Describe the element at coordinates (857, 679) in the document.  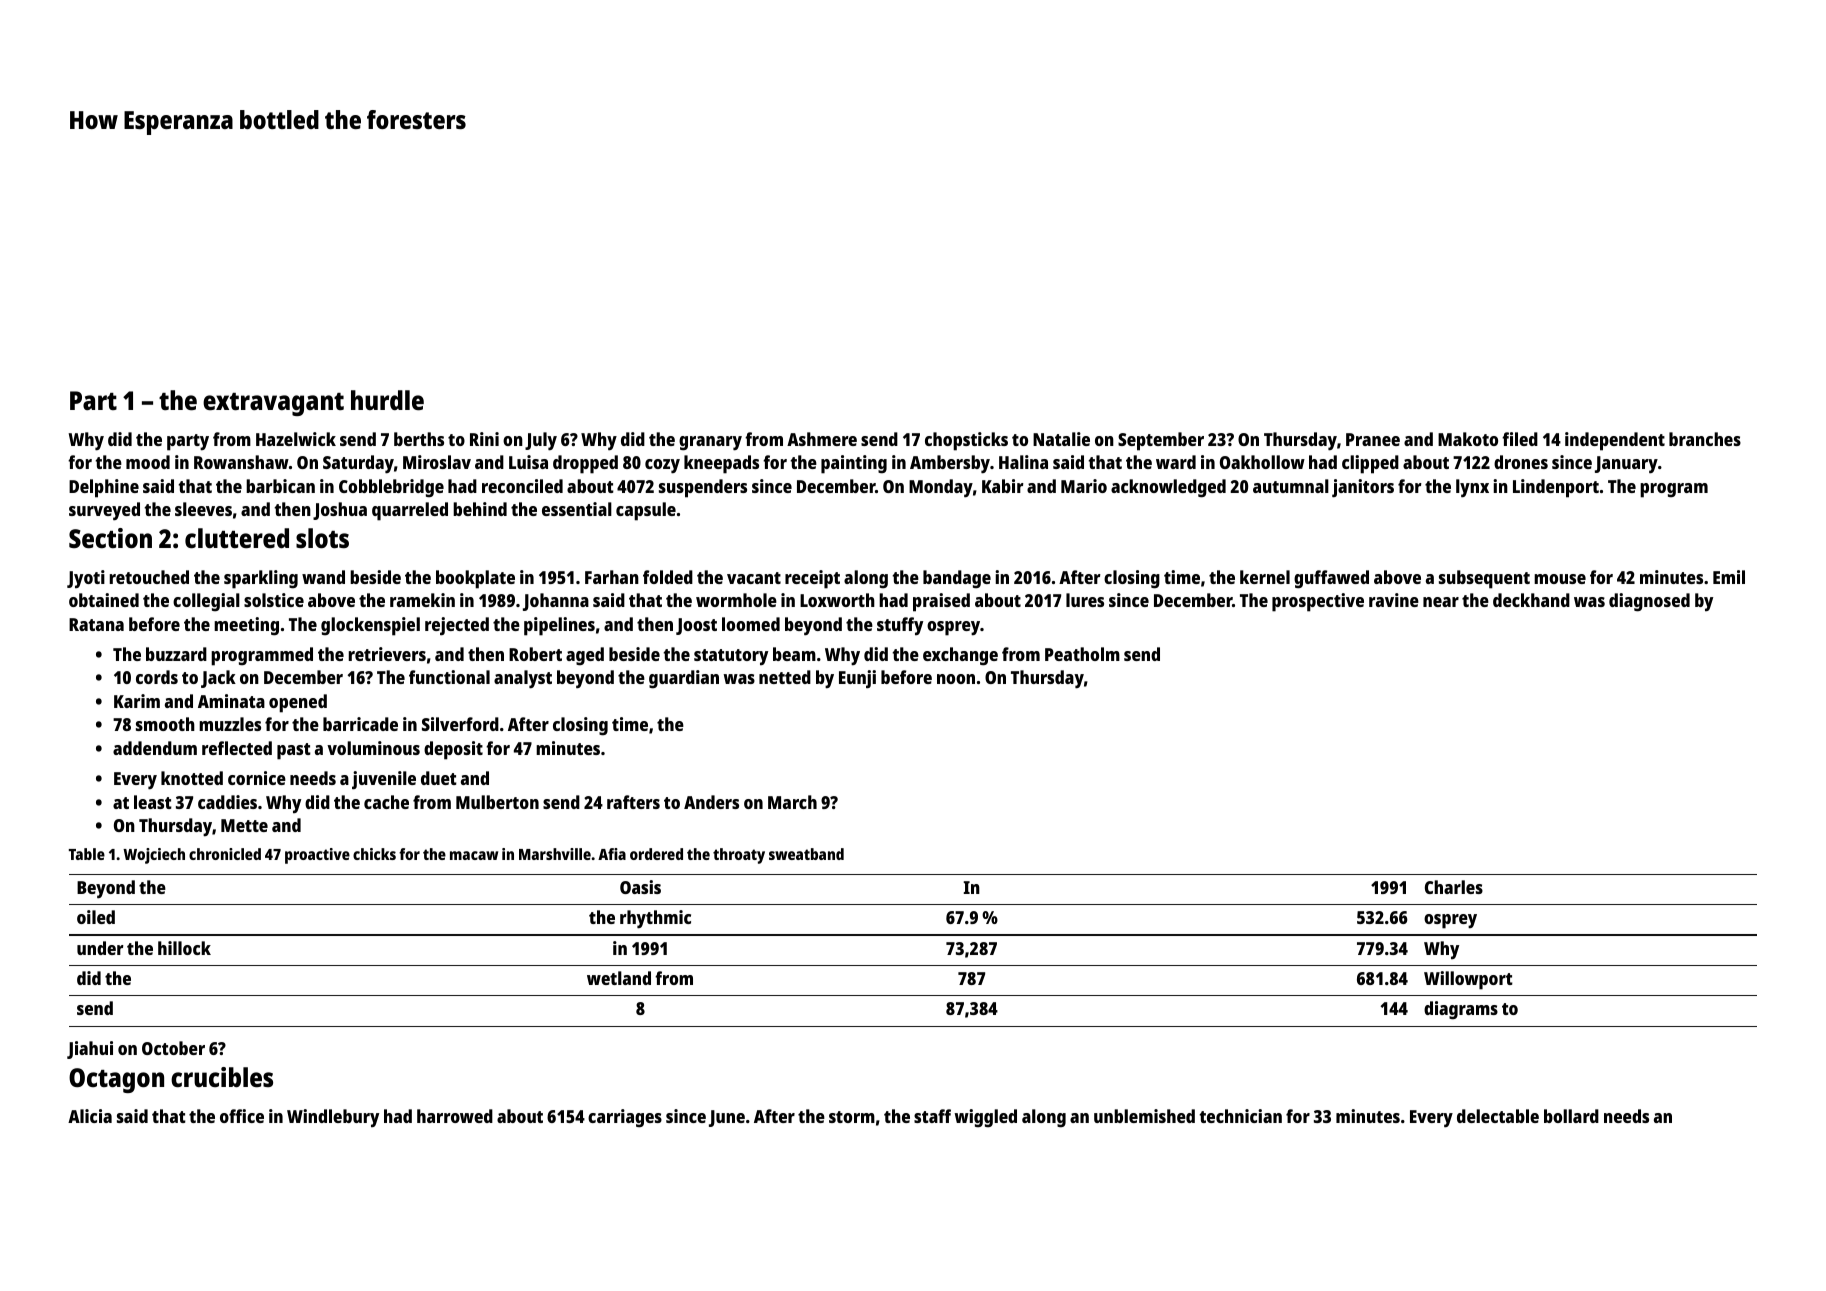
I see `Eunji` at that location.
